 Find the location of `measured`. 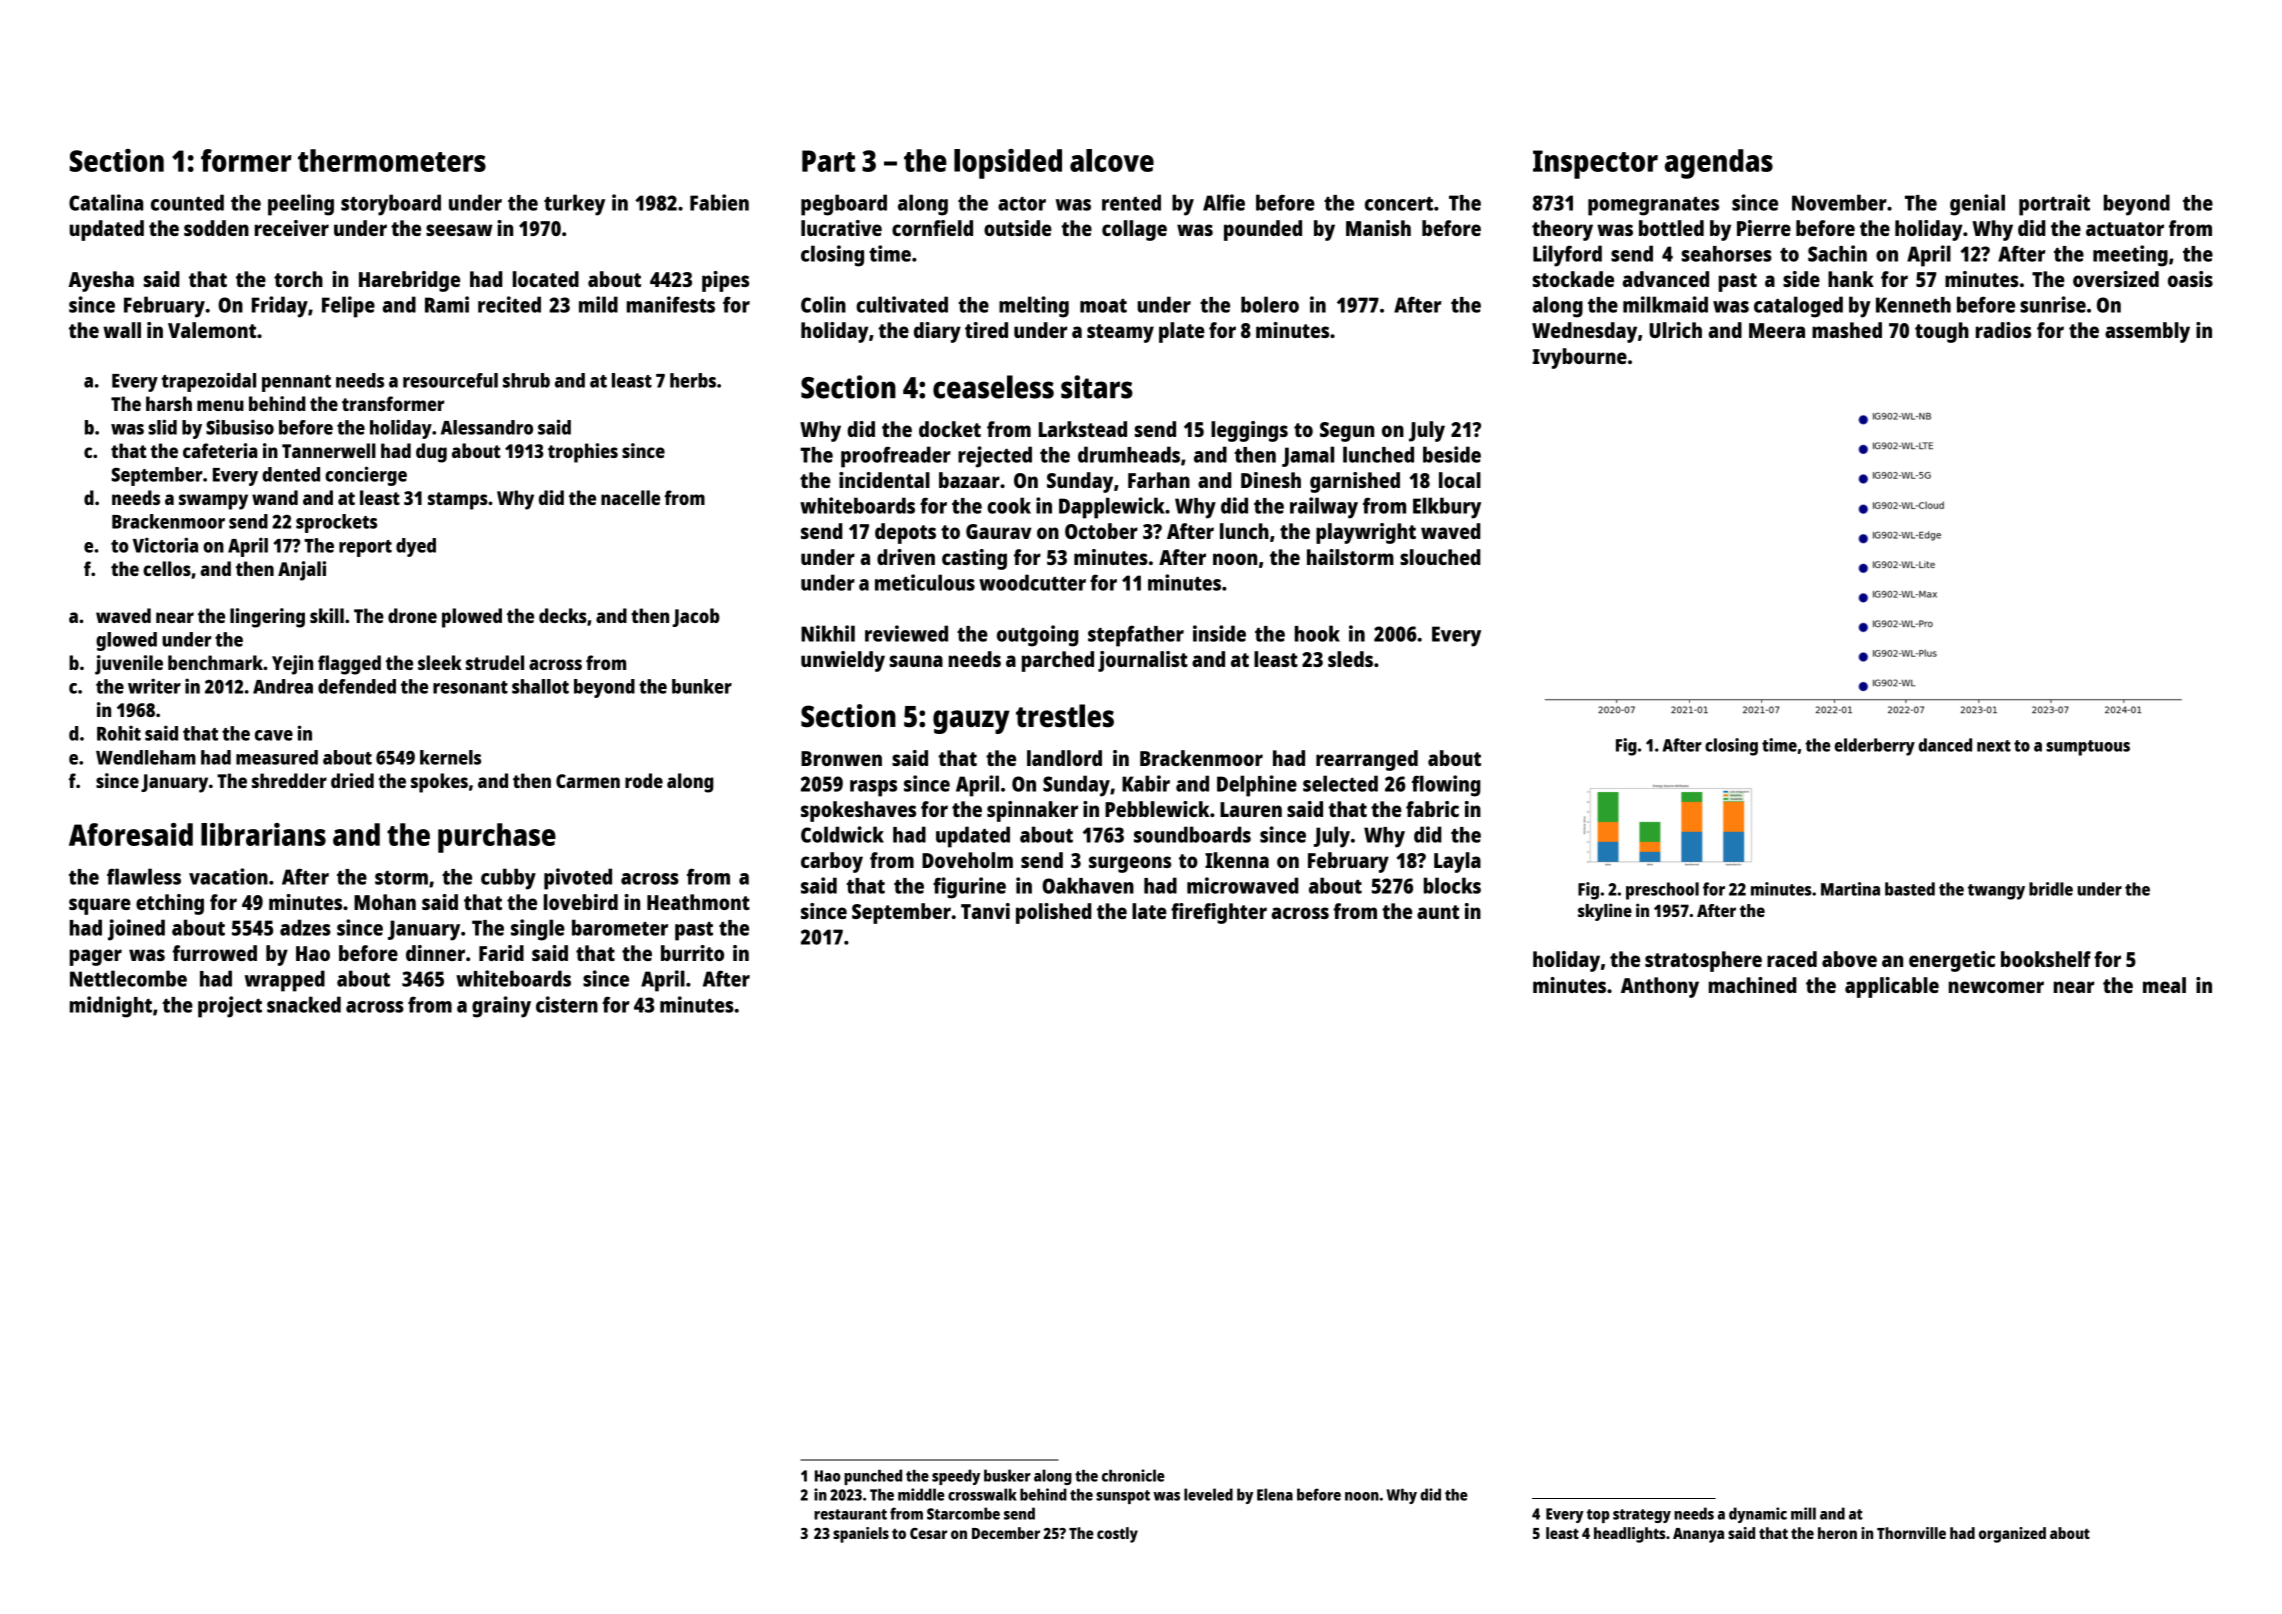

measured is located at coordinates (277, 757).
